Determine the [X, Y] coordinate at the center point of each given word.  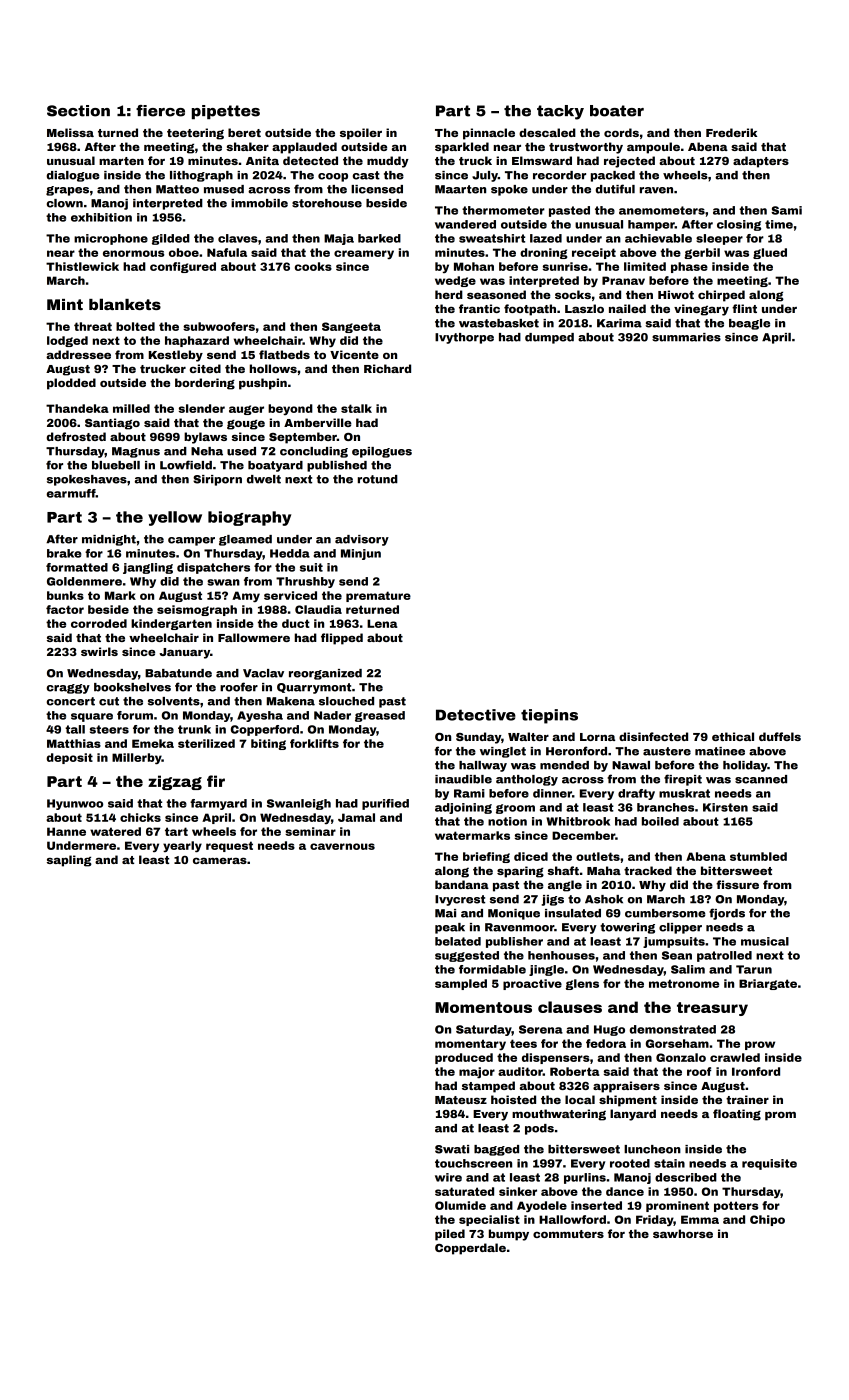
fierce [160, 111]
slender [202, 408]
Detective [476, 715]
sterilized [206, 743]
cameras [220, 860]
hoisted [513, 1099]
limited [645, 266]
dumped [549, 338]
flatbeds [284, 354]
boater [617, 111]
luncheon [652, 1149]
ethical [733, 736]
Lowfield [186, 465]
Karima [619, 323]
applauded [304, 148]
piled [450, 1235]
